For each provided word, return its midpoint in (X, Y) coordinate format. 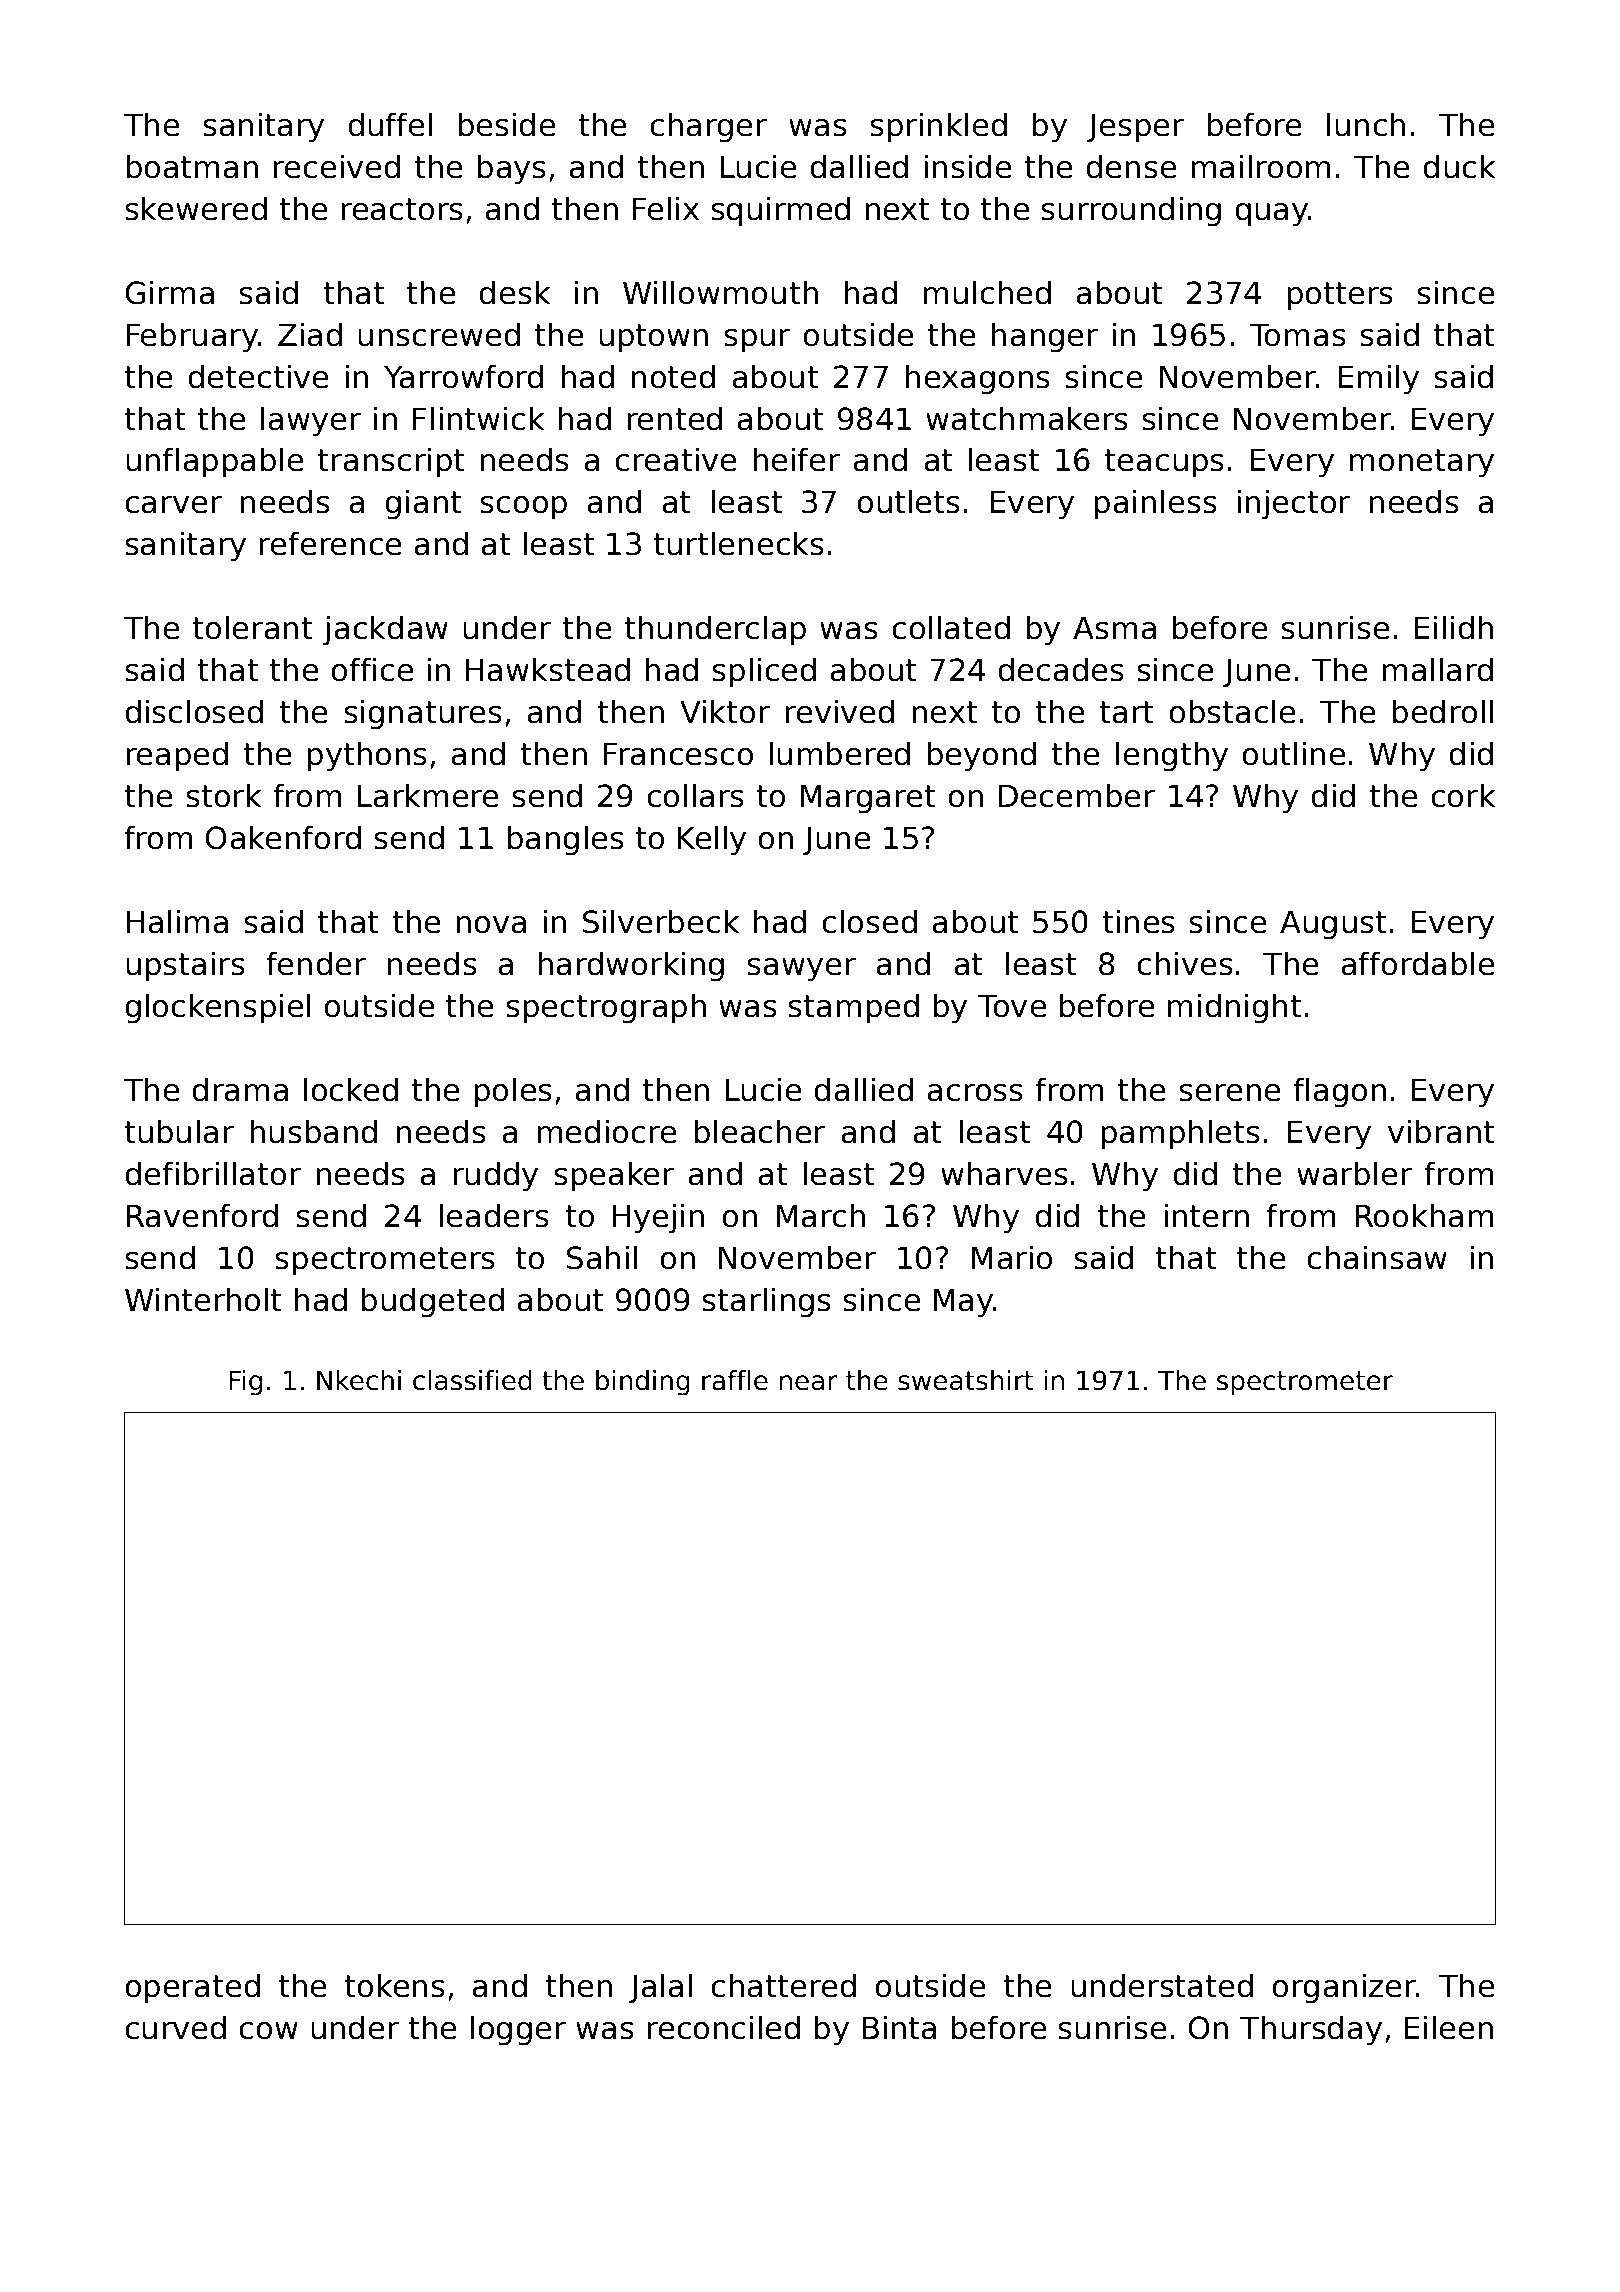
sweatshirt (965, 1380)
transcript (391, 462)
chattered (783, 1985)
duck (1459, 166)
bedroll (1443, 711)
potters (1340, 296)
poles (513, 1092)
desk (514, 292)
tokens (395, 1985)
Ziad (310, 334)
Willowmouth (720, 292)
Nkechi (359, 1380)
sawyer (801, 970)
